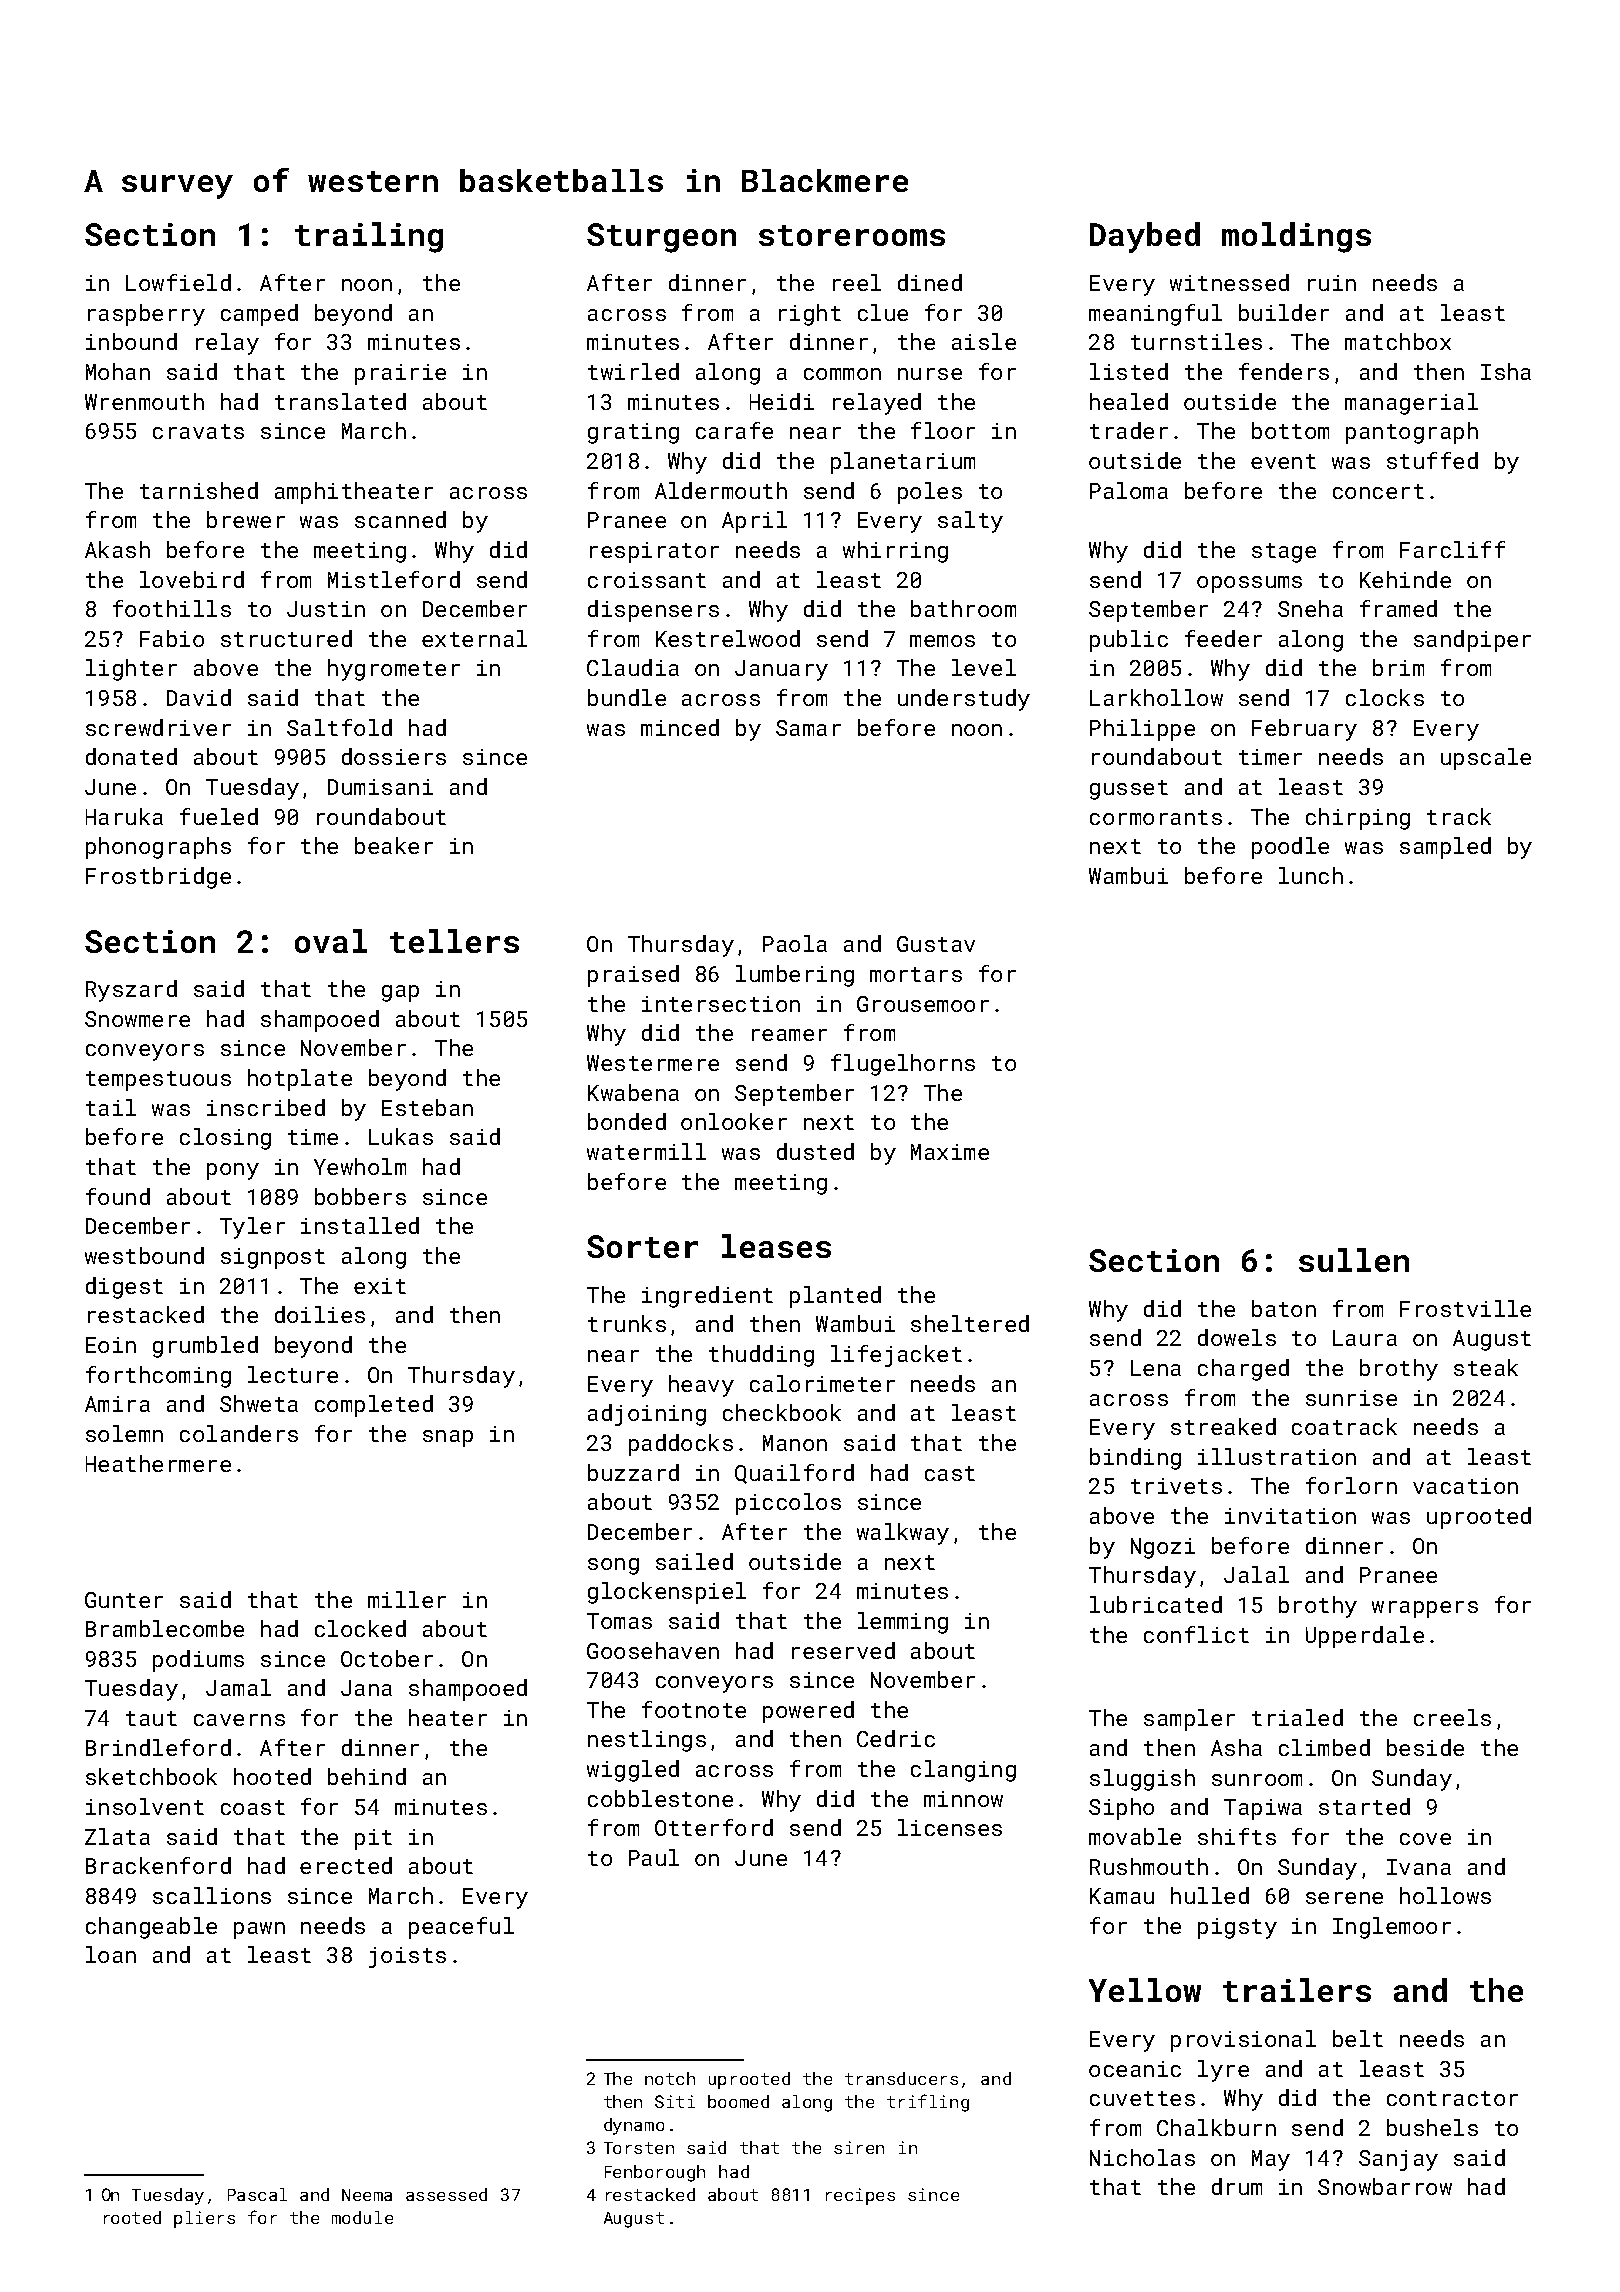 The width and height of the page is (1620, 2292). What do you see at coordinates (950, 1152) in the page?
I see `Maxime` at bounding box center [950, 1152].
